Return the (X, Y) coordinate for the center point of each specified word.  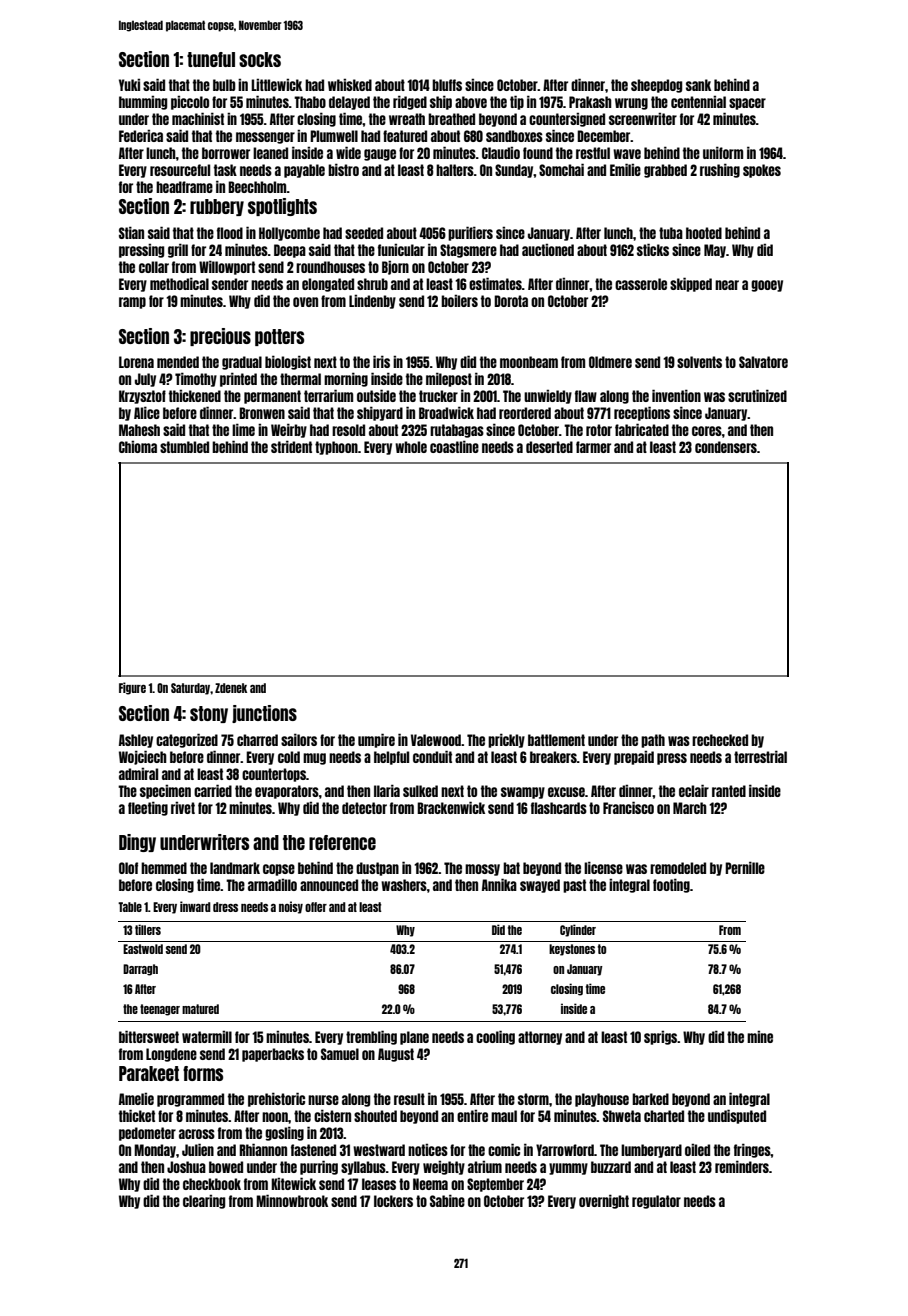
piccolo (190, 102)
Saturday (190, 689)
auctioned (548, 249)
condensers (726, 447)
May (715, 251)
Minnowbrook (292, 1200)
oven (305, 302)
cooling (495, 1037)
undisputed (737, 1116)
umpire (376, 740)
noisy (291, 907)
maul (504, 1116)
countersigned (567, 119)
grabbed (665, 171)
